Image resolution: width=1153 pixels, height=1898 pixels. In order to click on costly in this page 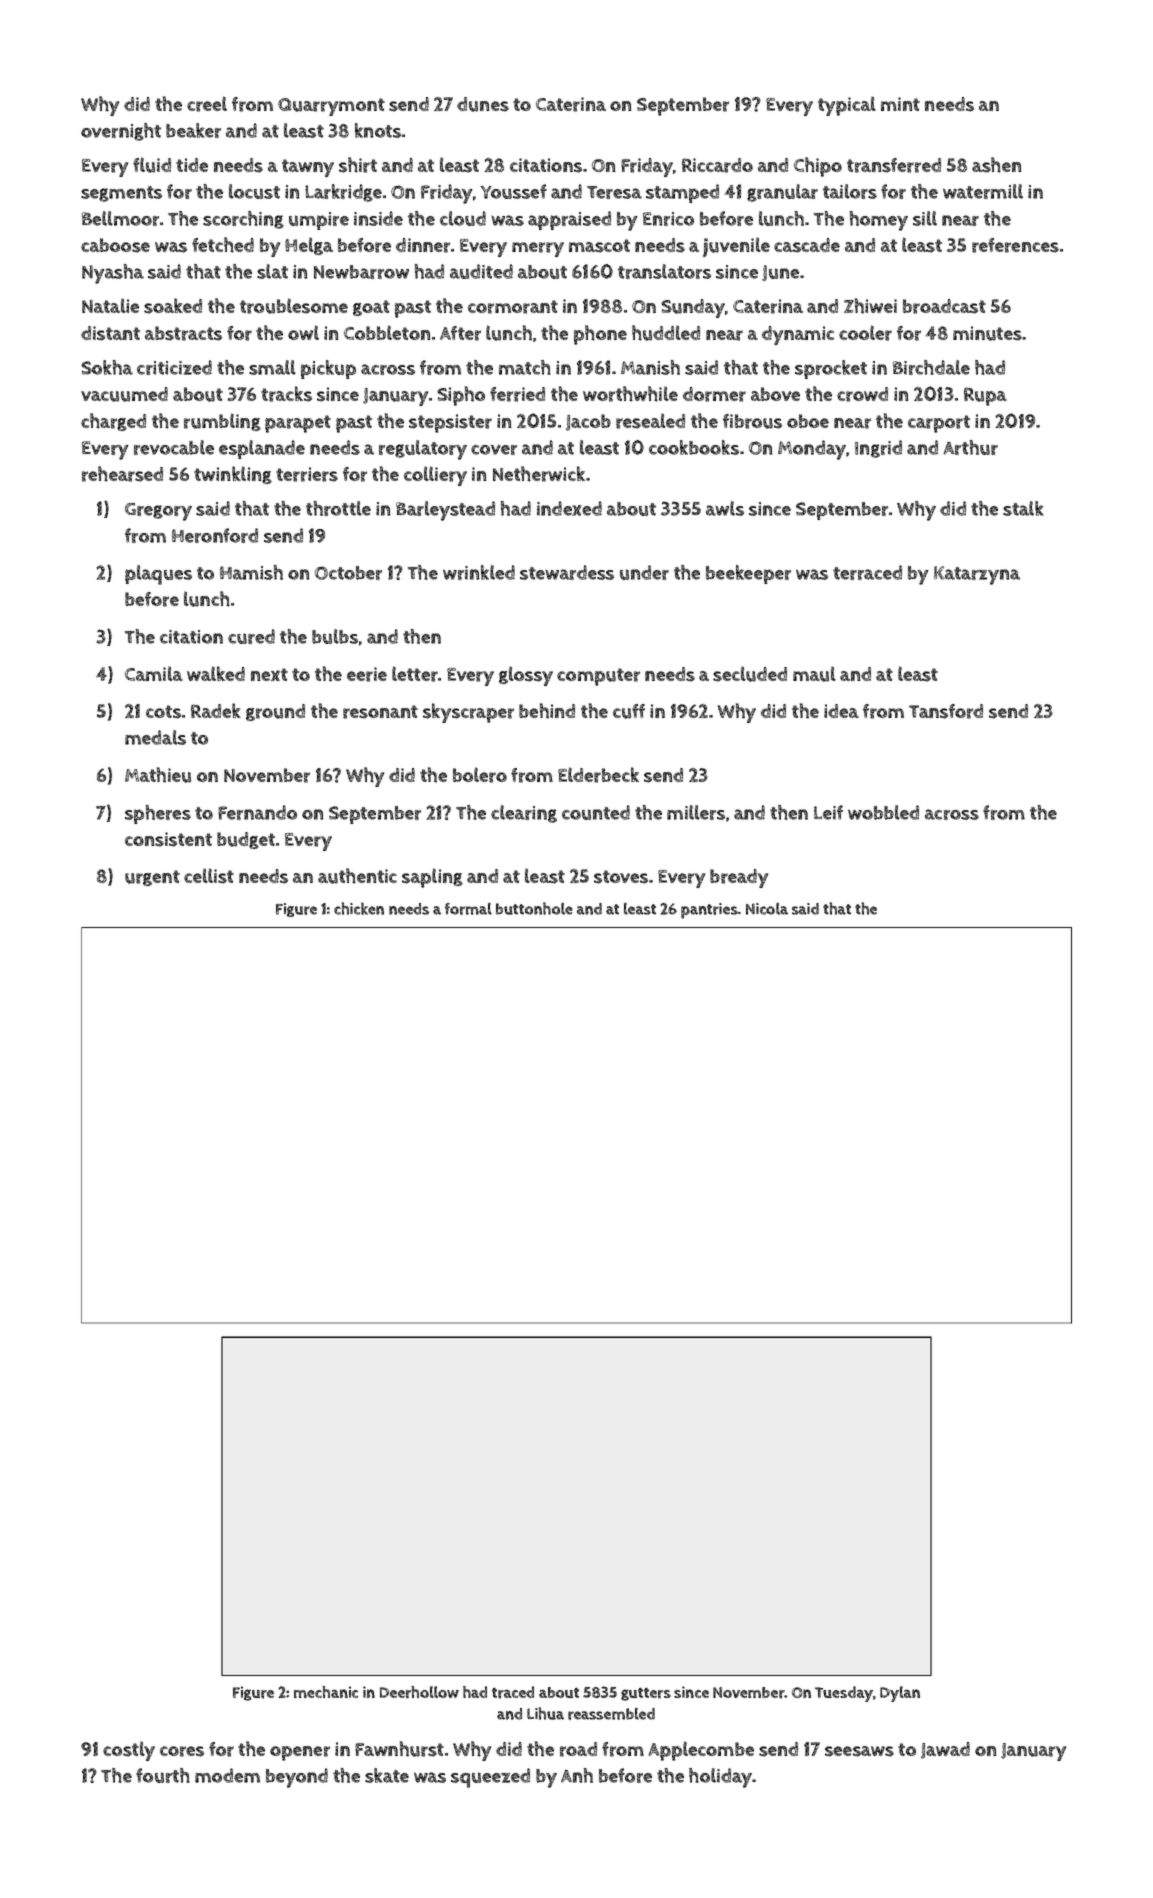, I will do `click(129, 1751)`.
